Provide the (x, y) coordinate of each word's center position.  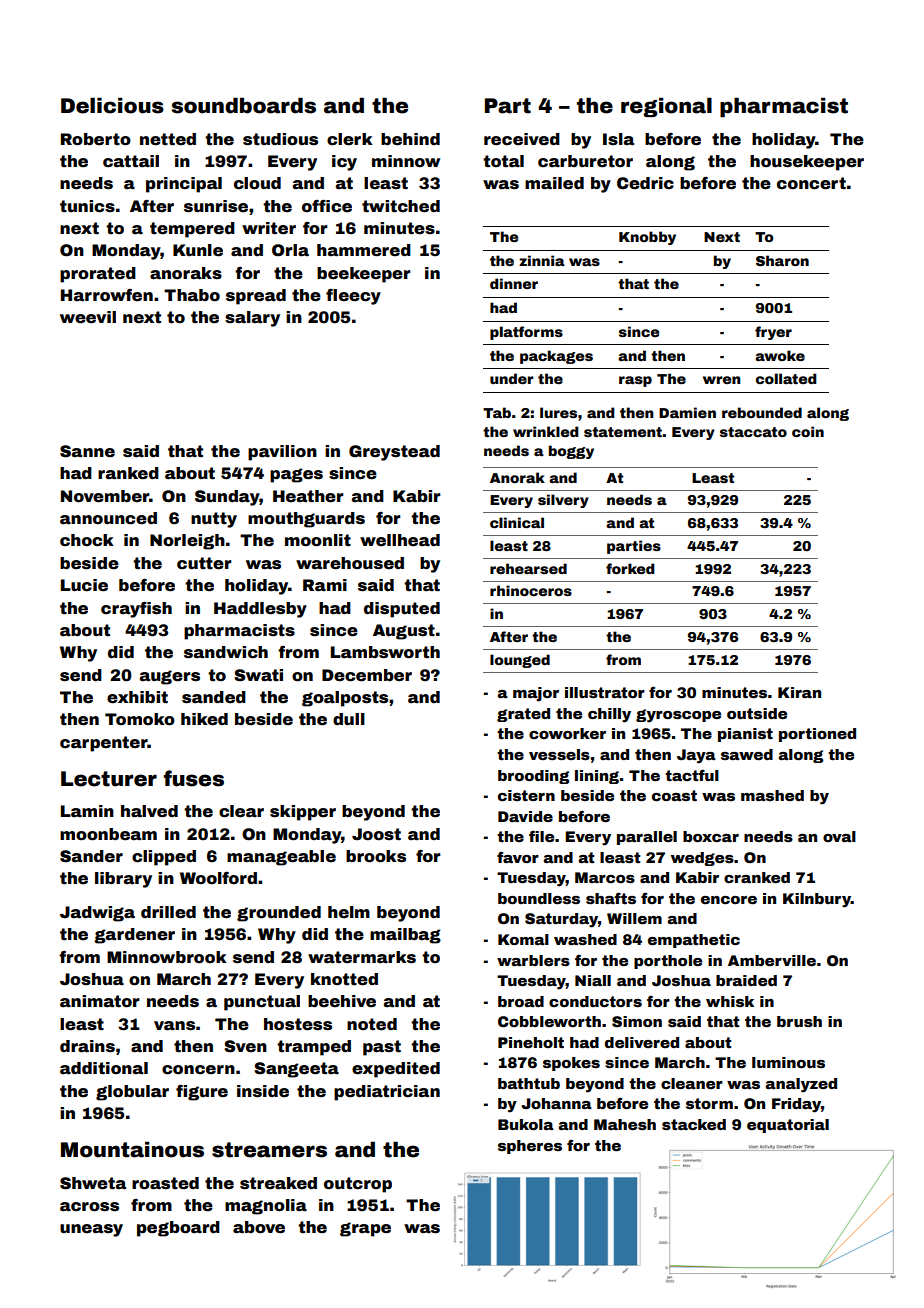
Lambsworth (385, 652)
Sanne (87, 451)
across (89, 1207)
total (503, 161)
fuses (193, 778)
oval (839, 836)
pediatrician (387, 1093)
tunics (87, 206)
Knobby (647, 238)
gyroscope (678, 716)
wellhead (400, 540)
